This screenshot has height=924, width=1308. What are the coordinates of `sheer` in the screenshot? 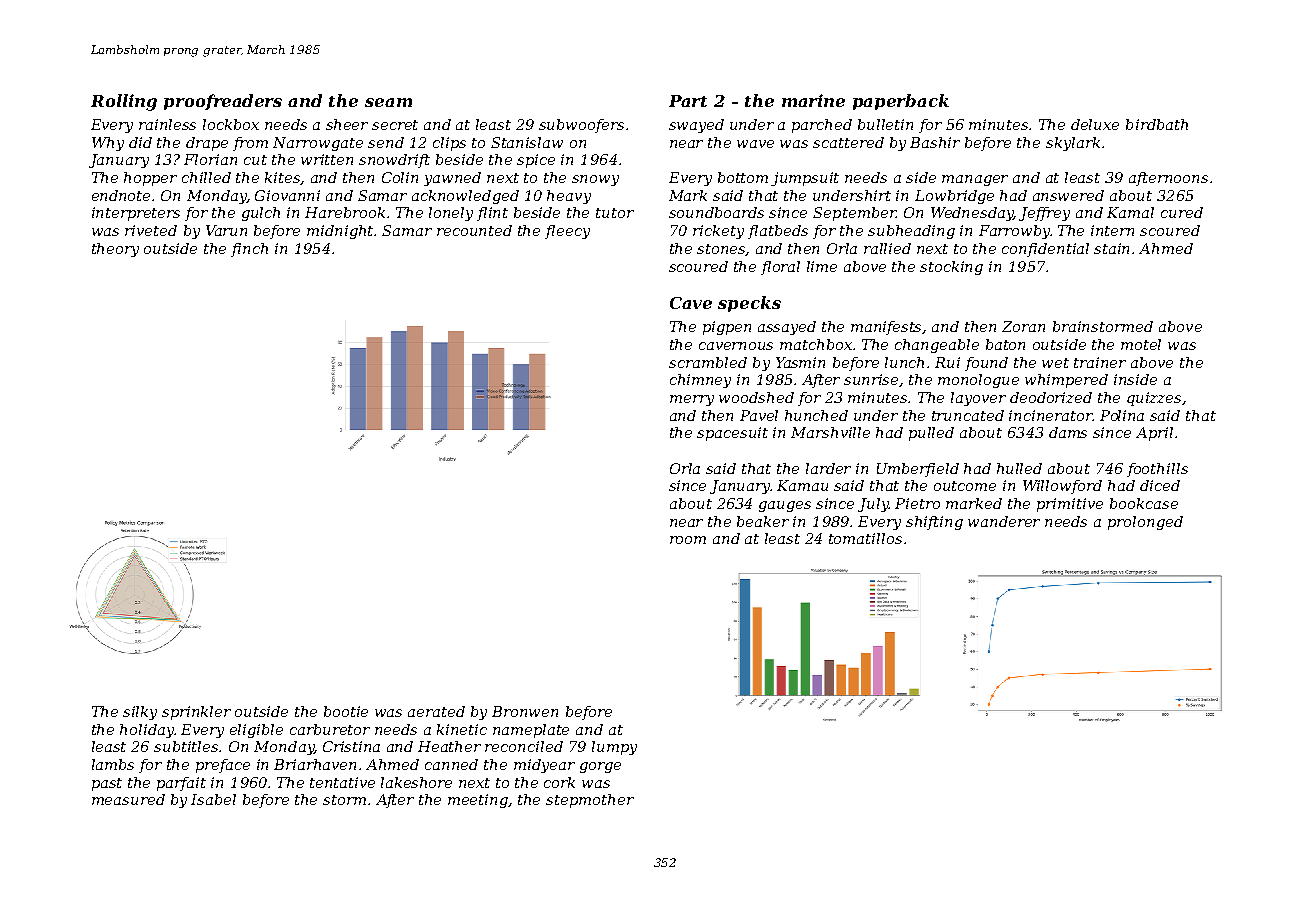 It's located at (347, 124).
